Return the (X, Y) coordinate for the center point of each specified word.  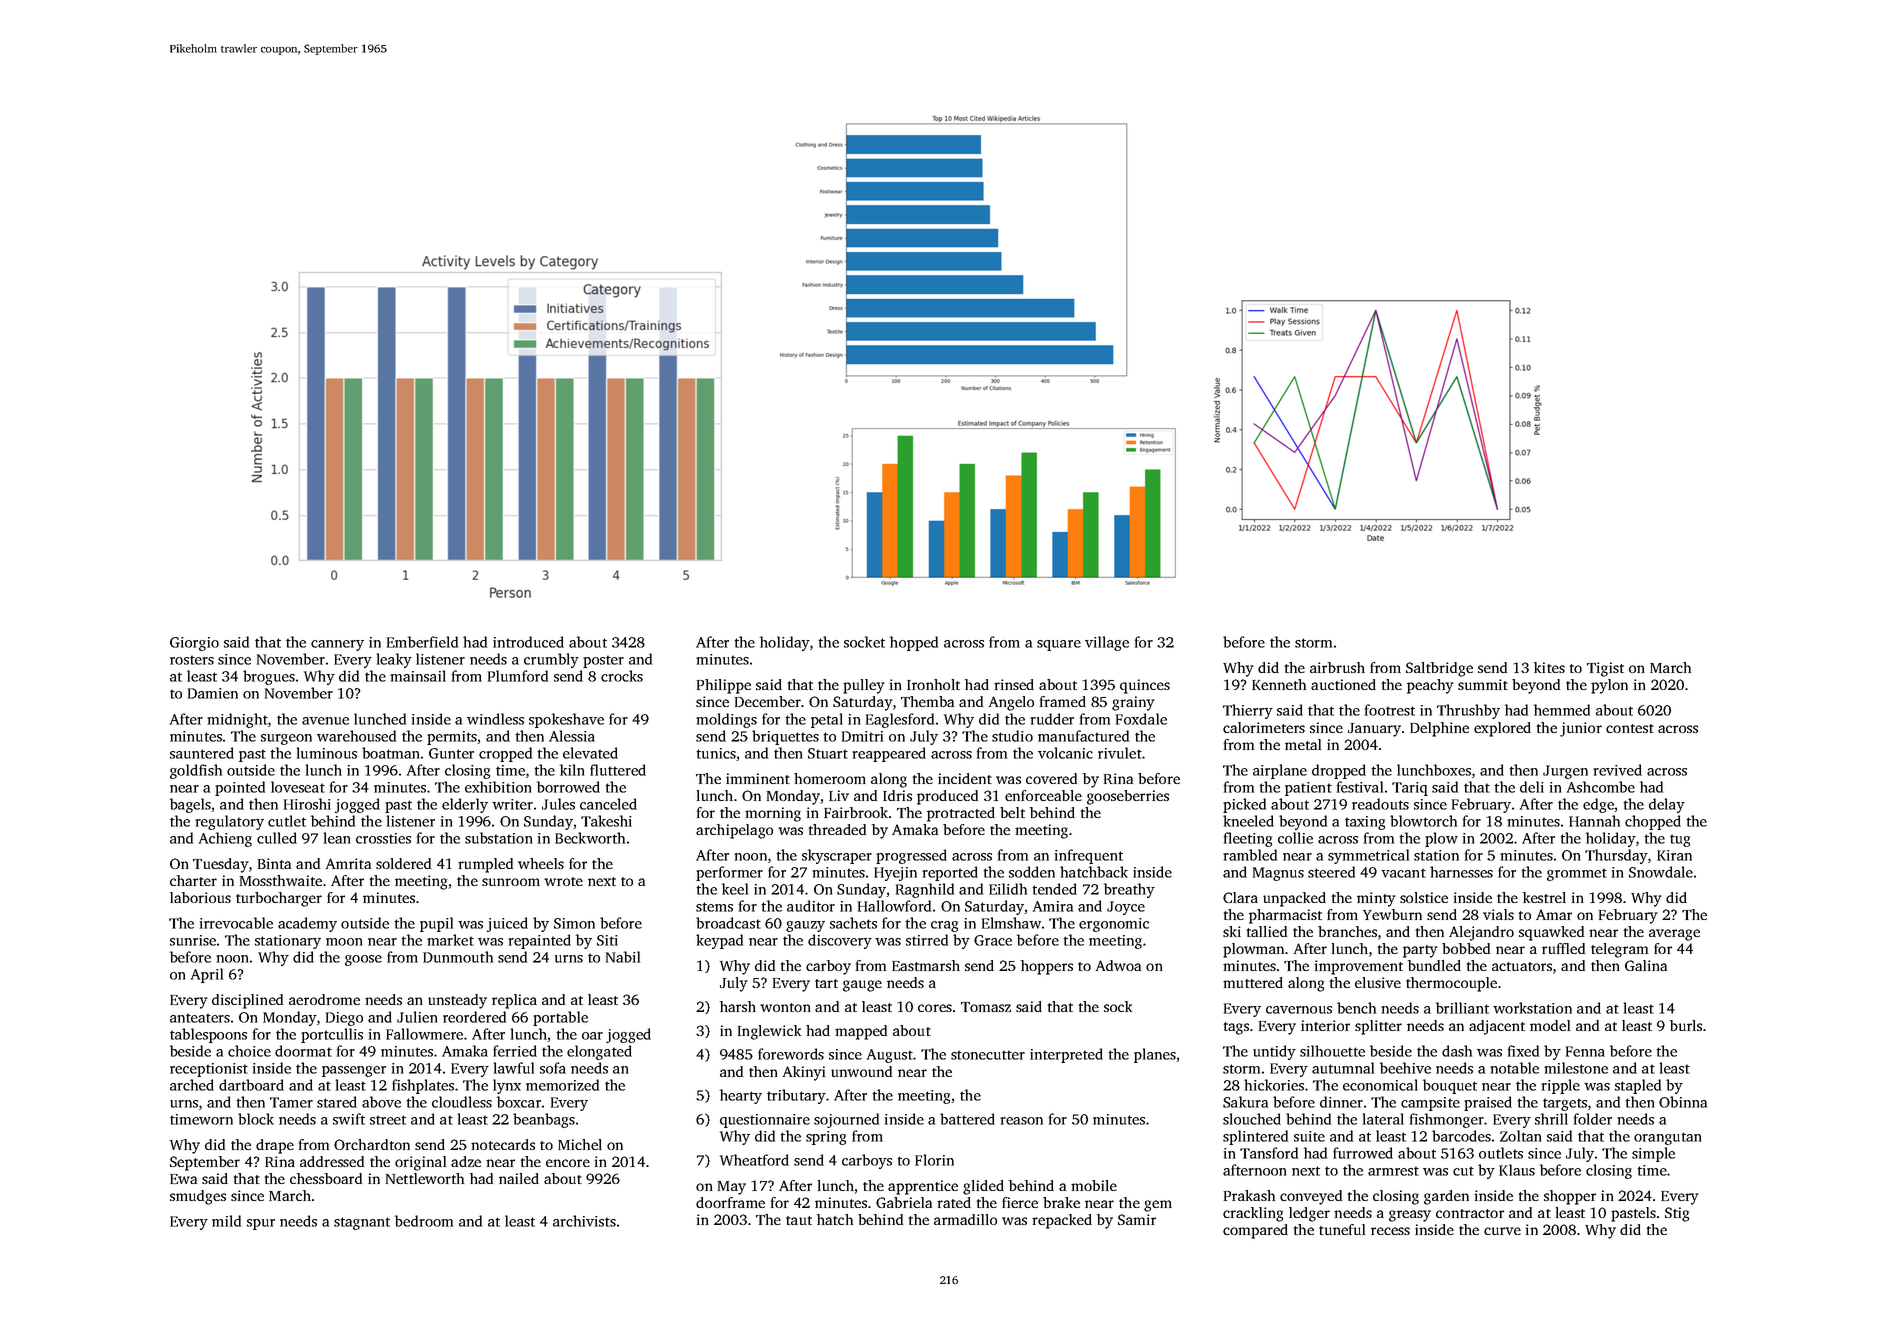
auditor (811, 906)
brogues (269, 677)
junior (1581, 729)
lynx (507, 1086)
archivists (584, 1221)
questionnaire (765, 1121)
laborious (200, 897)
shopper (1570, 1197)
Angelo (1011, 703)
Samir (1137, 1219)
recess (1390, 1231)
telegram (1619, 950)
